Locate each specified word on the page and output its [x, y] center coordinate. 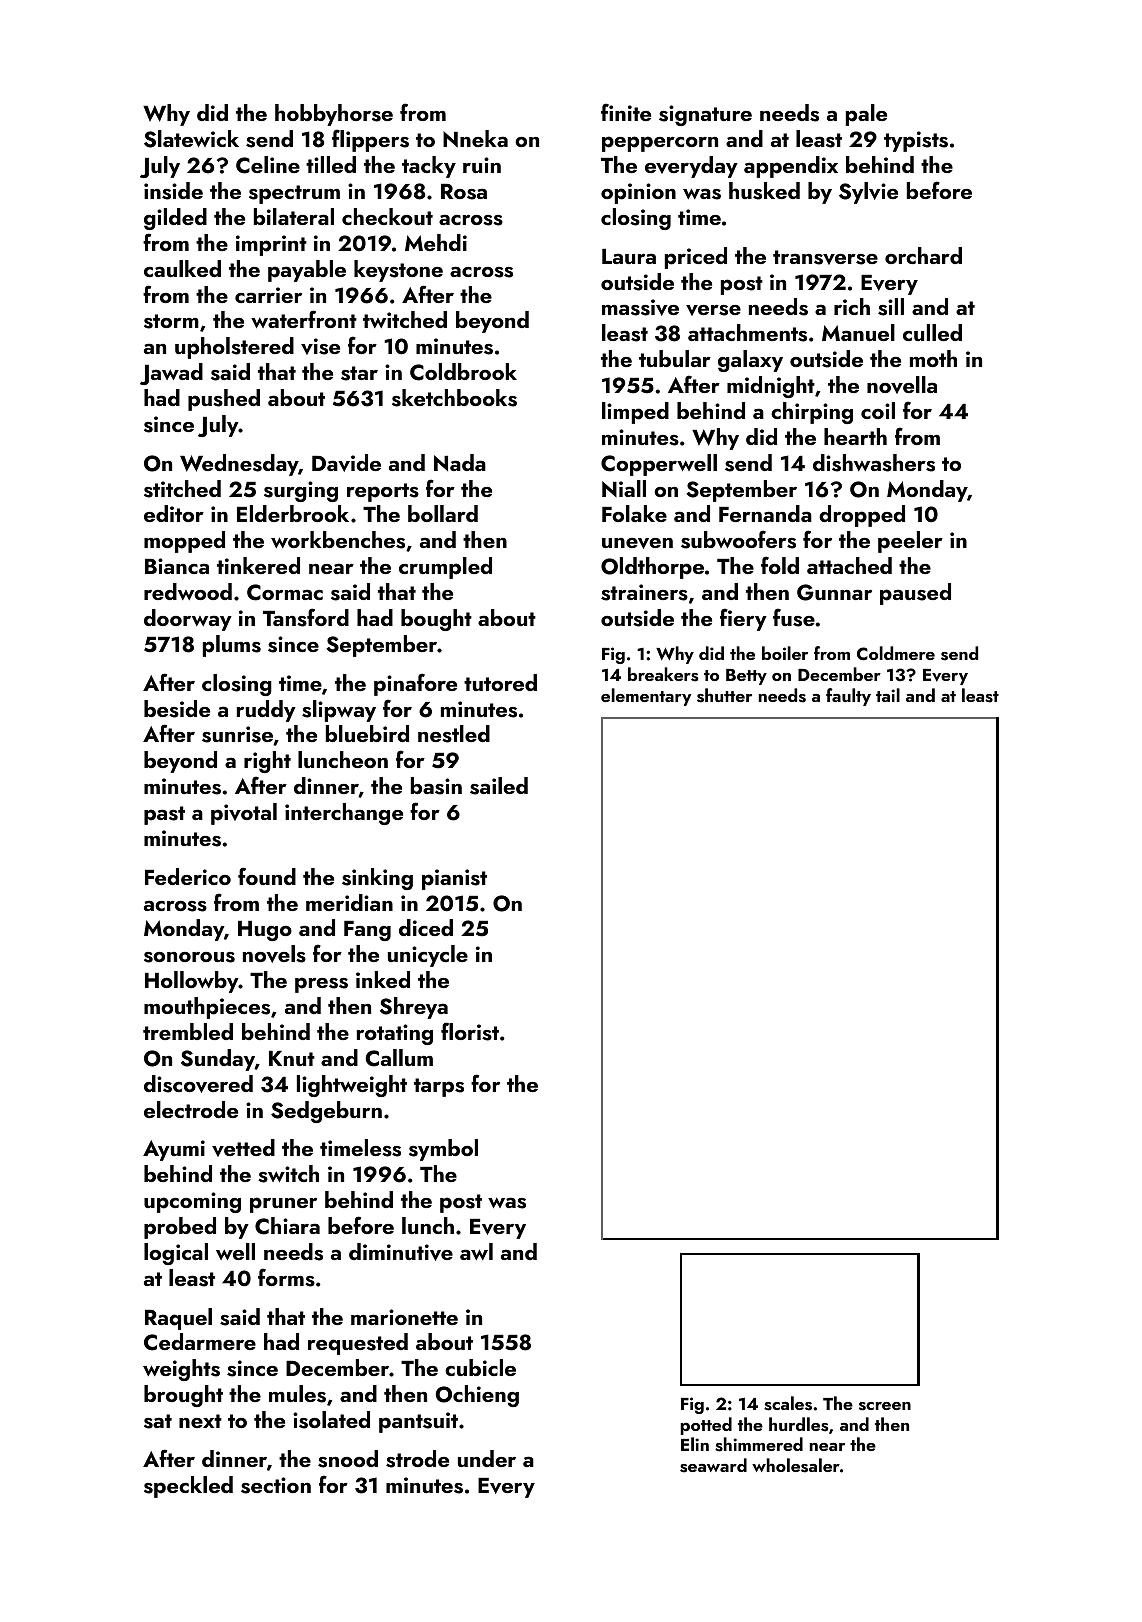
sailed [499, 786]
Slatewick [191, 139]
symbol [443, 1150]
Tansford [306, 617]
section [276, 1485]
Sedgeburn [326, 1112]
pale [866, 115]
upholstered [234, 348]
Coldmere [896, 653]
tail [888, 695]
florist [470, 1031]
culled [932, 332]
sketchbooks [454, 398]
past [164, 815]
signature [705, 115]
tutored [500, 682]
